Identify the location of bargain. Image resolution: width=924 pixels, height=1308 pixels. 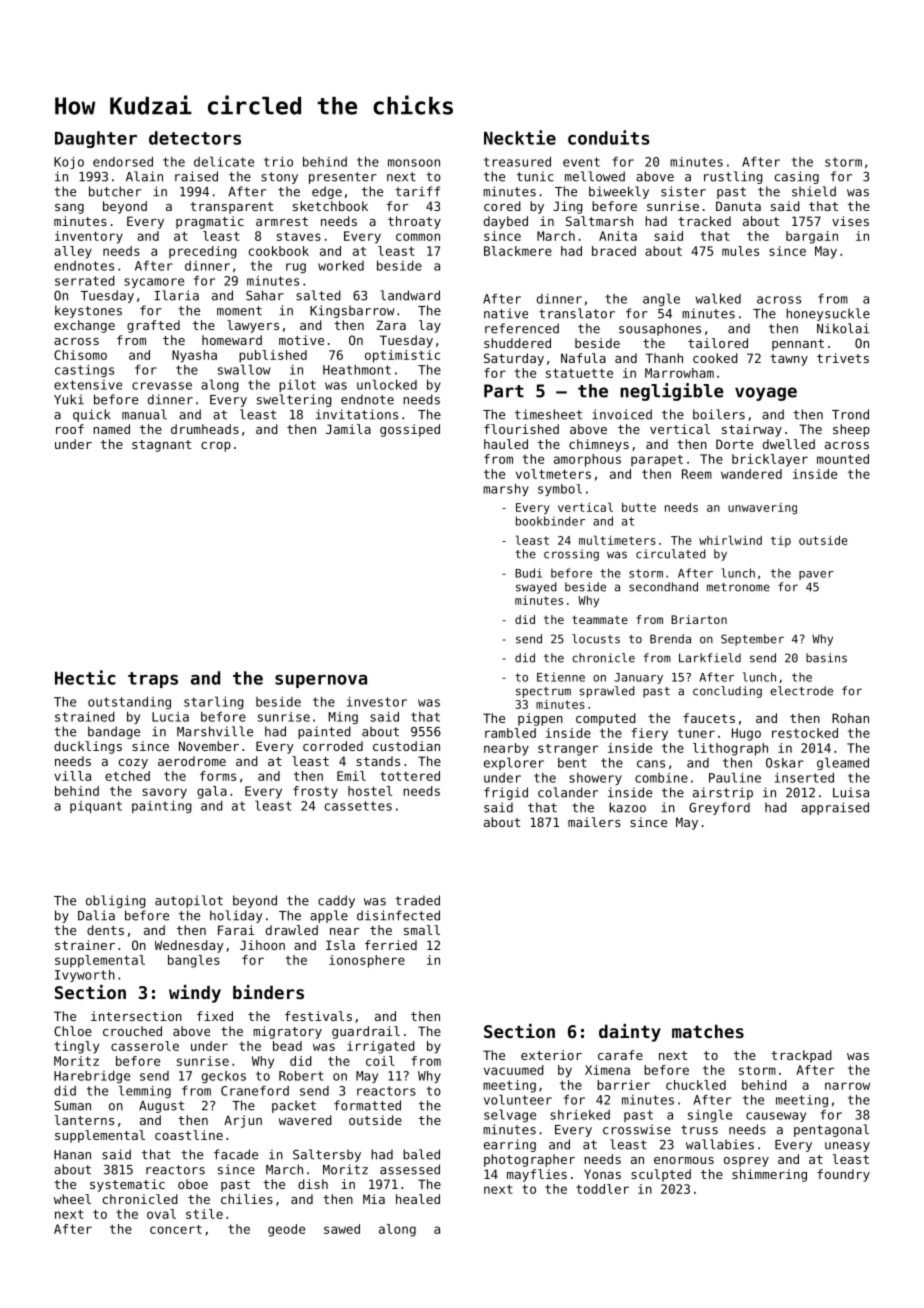
(812, 237).
